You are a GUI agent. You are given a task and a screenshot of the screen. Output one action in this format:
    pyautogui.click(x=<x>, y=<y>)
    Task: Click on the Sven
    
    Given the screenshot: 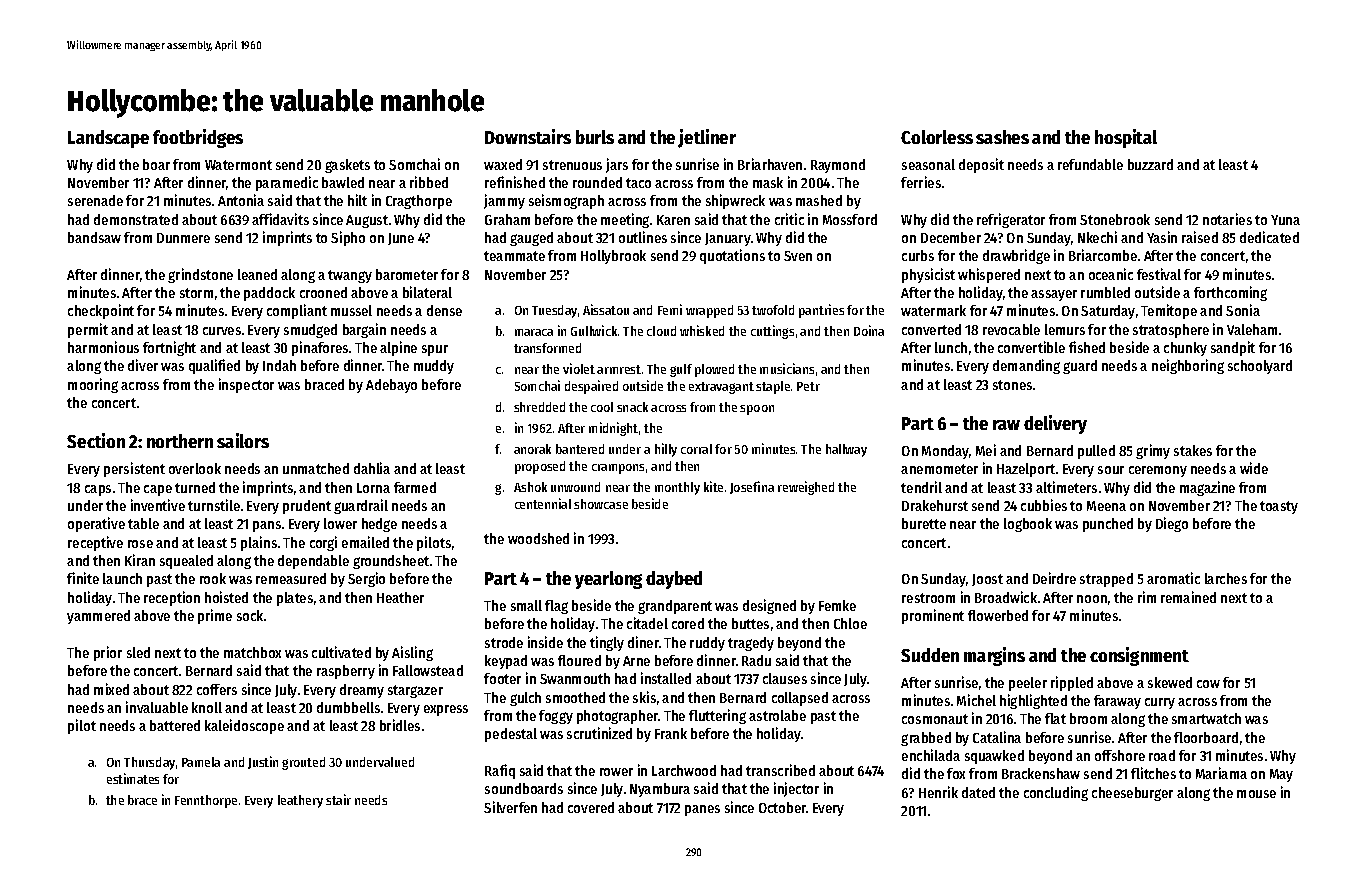 What is the action you would take?
    pyautogui.click(x=798, y=256)
